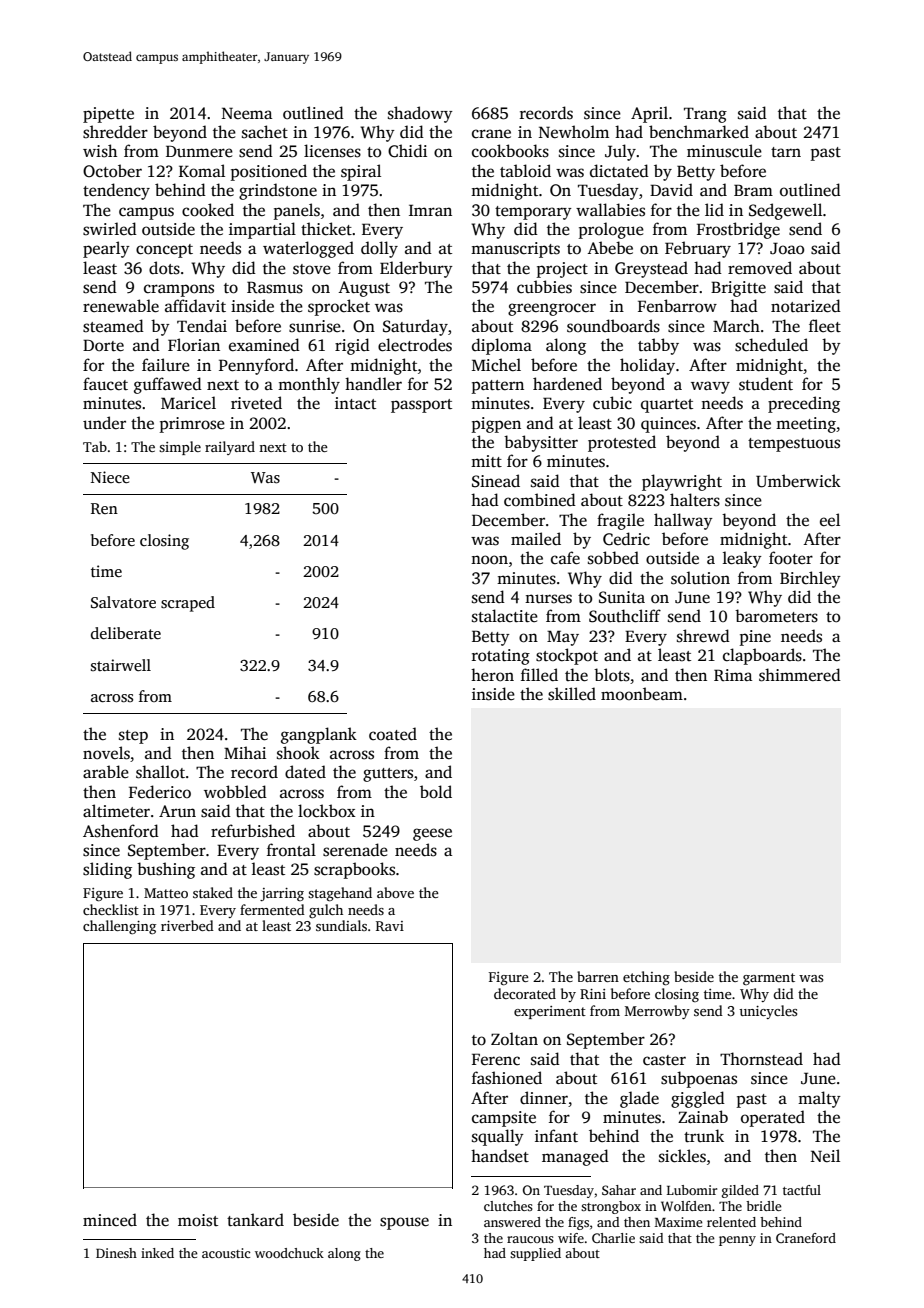 The height and width of the screenshot is (1308, 924). Describe the element at coordinates (390, 926) in the screenshot. I see `Ravi` at that location.
